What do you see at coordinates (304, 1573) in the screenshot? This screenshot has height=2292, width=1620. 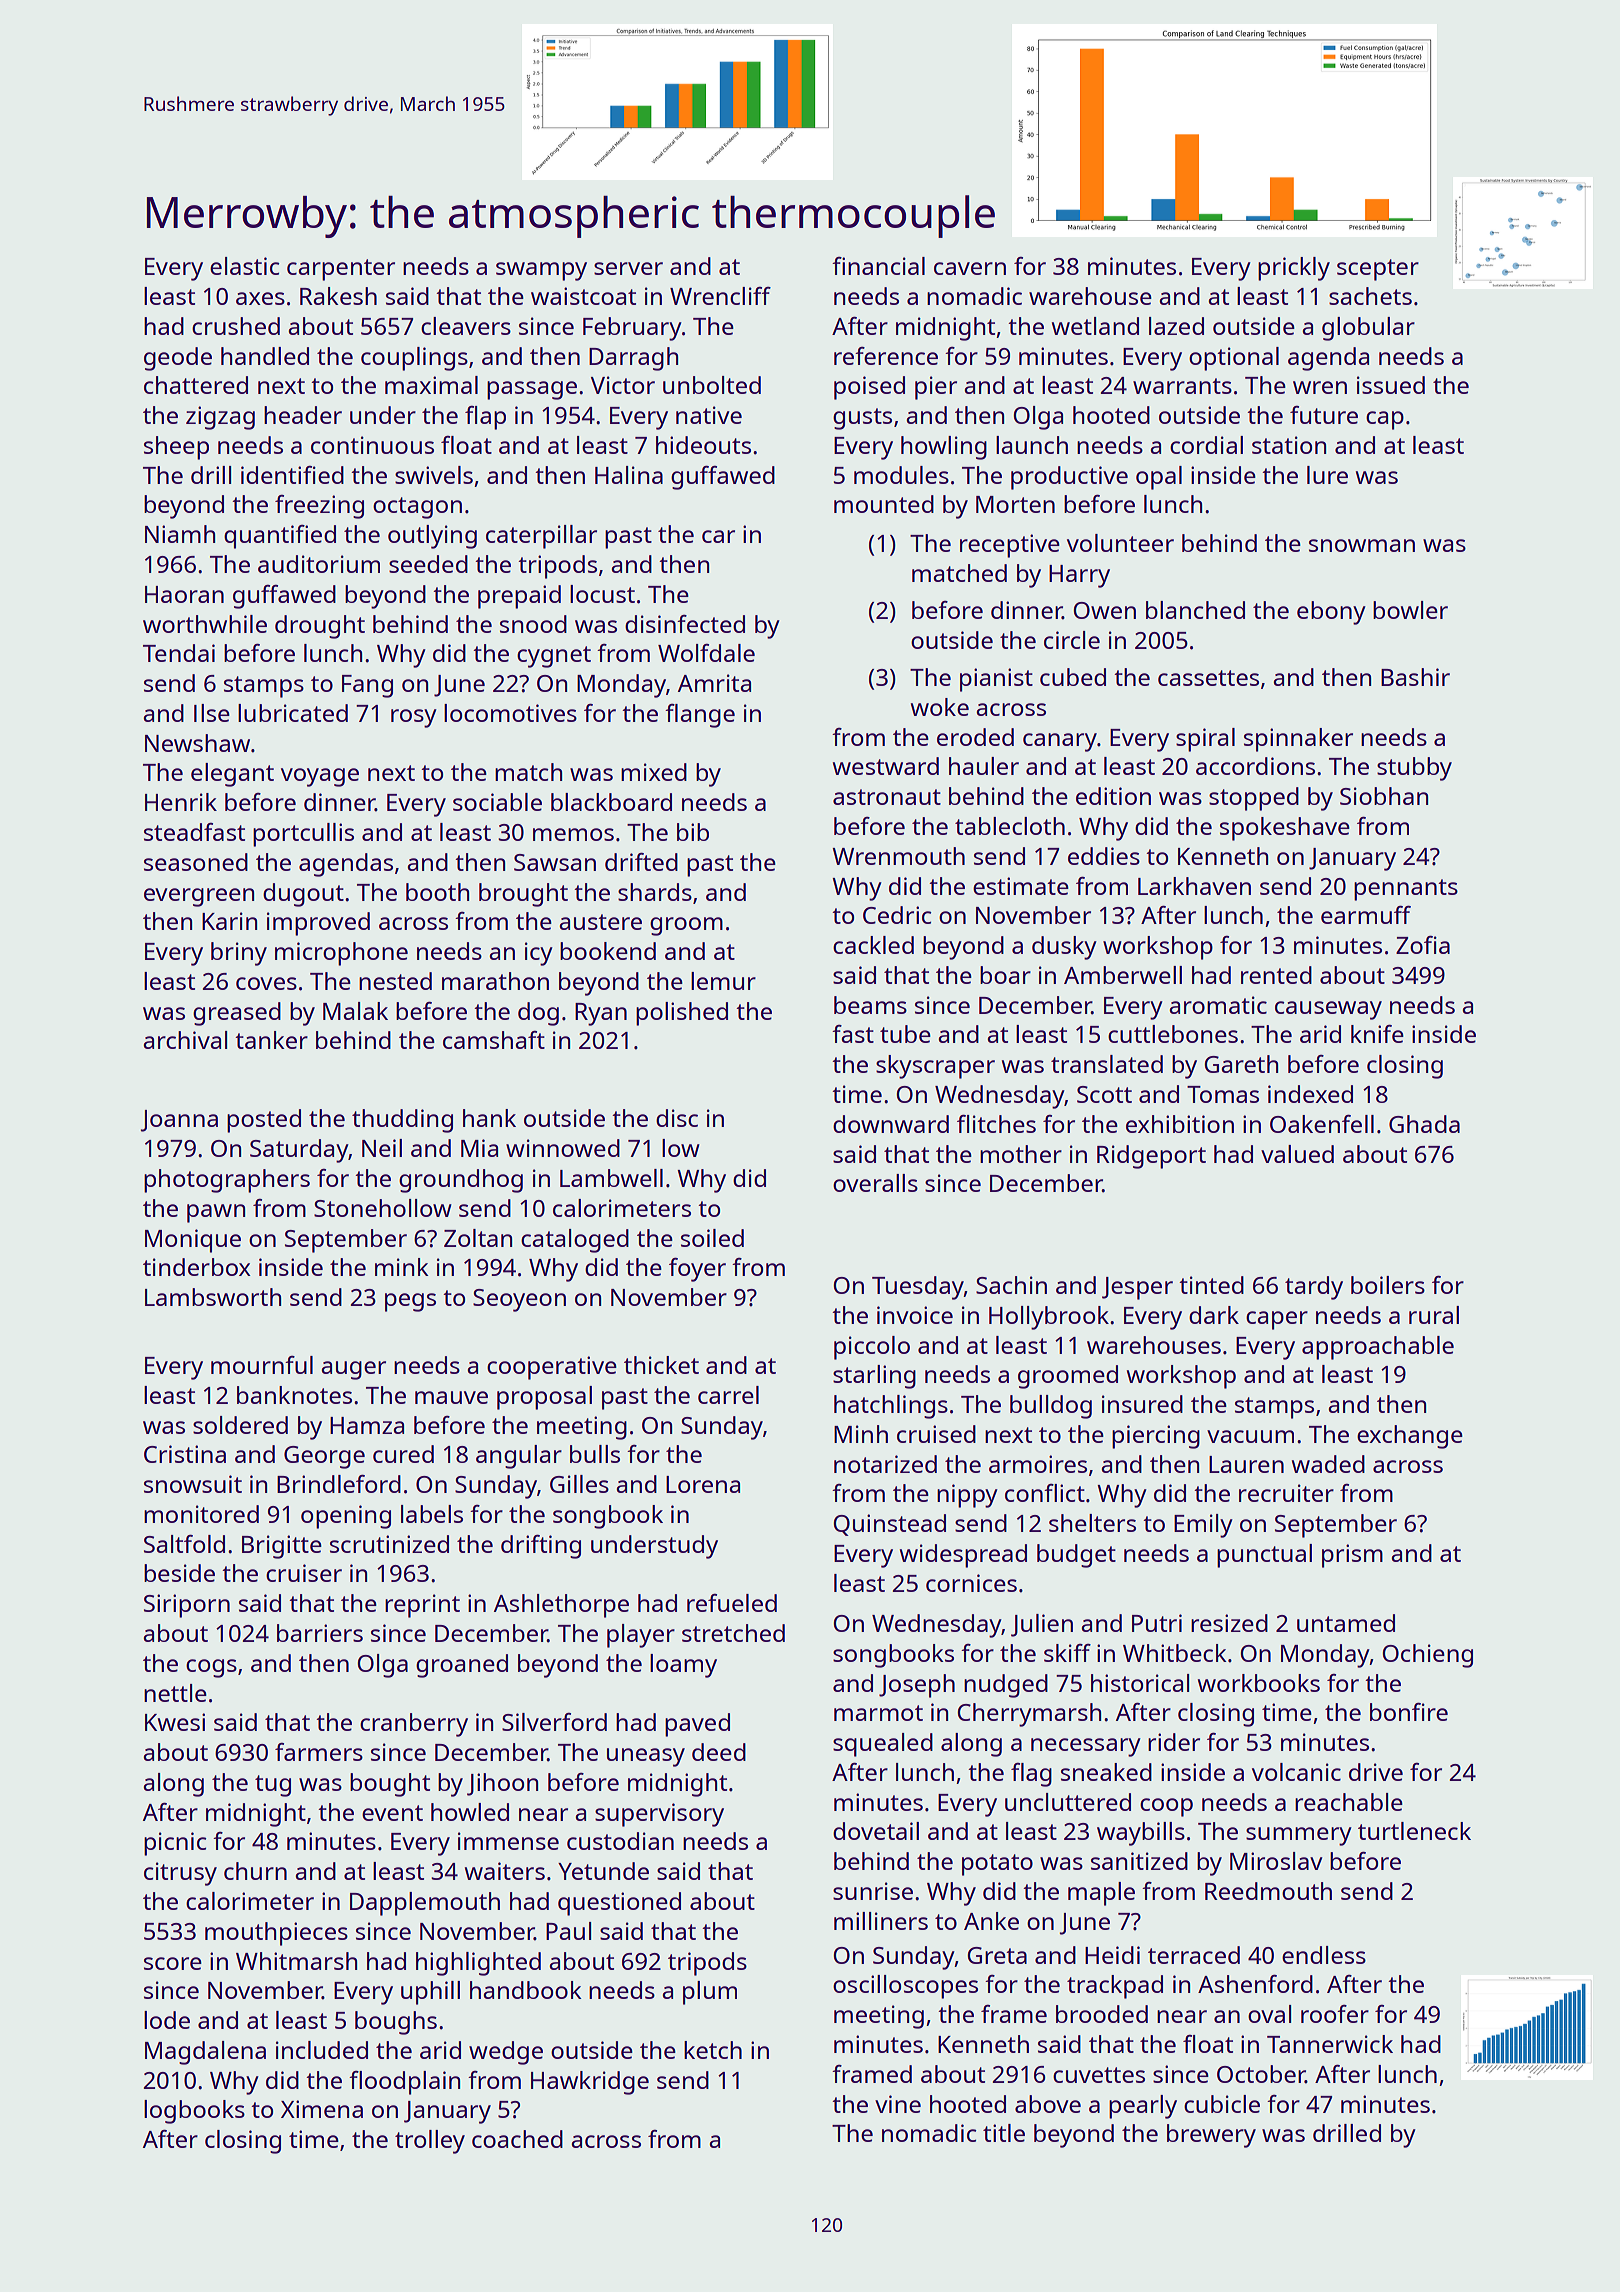 I see `cruiser` at bounding box center [304, 1573].
